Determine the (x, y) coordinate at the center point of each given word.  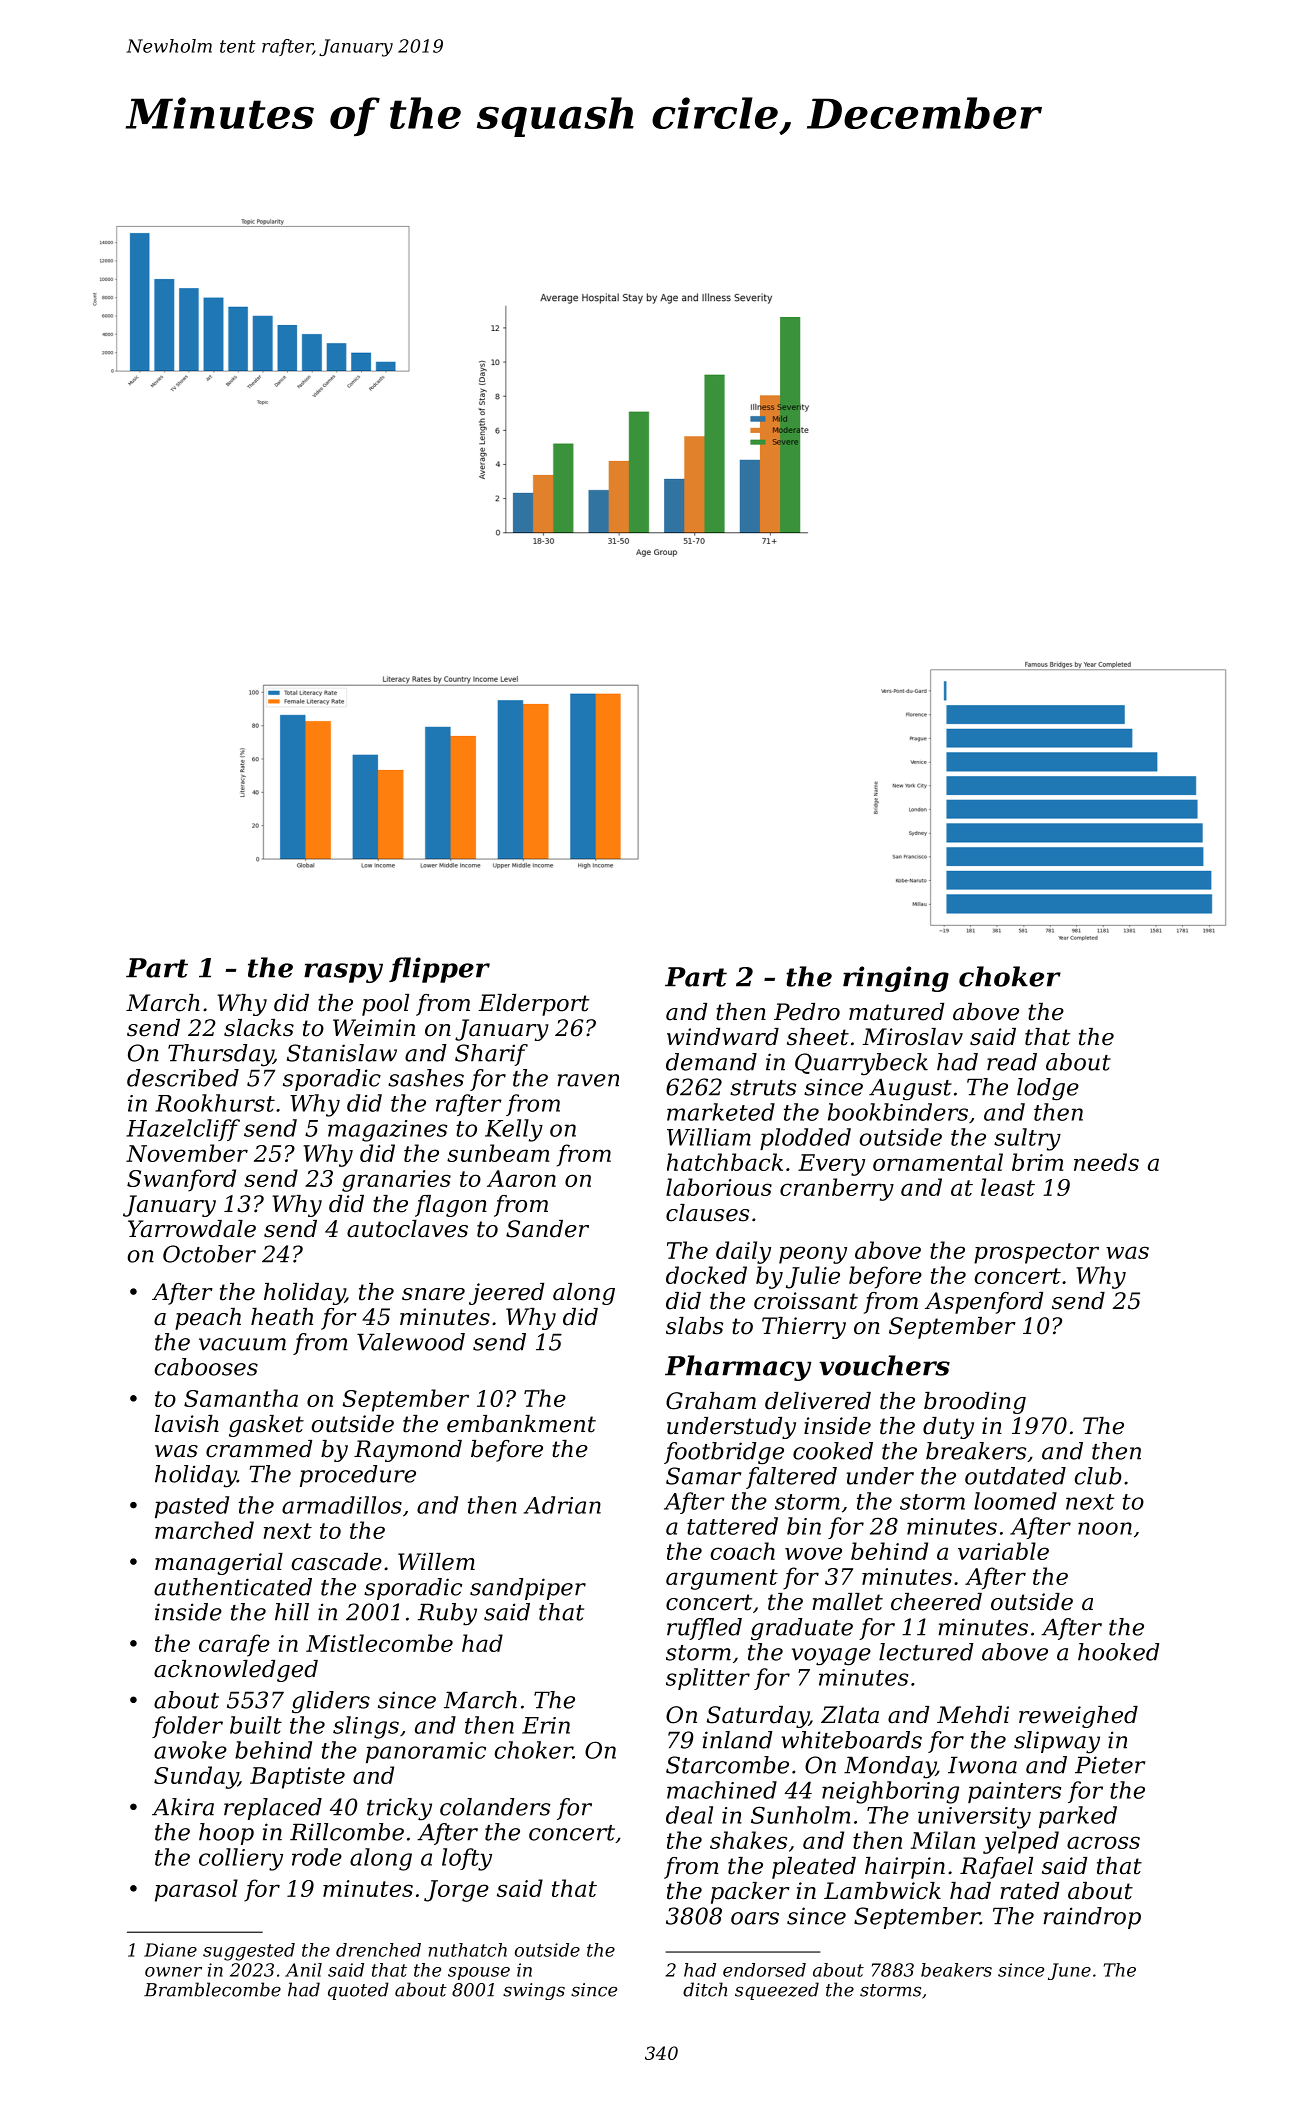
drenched (378, 1950)
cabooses (206, 1367)
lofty (467, 1859)
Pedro (807, 1012)
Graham (711, 1401)
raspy (343, 973)
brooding (975, 1403)
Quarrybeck (861, 1064)
